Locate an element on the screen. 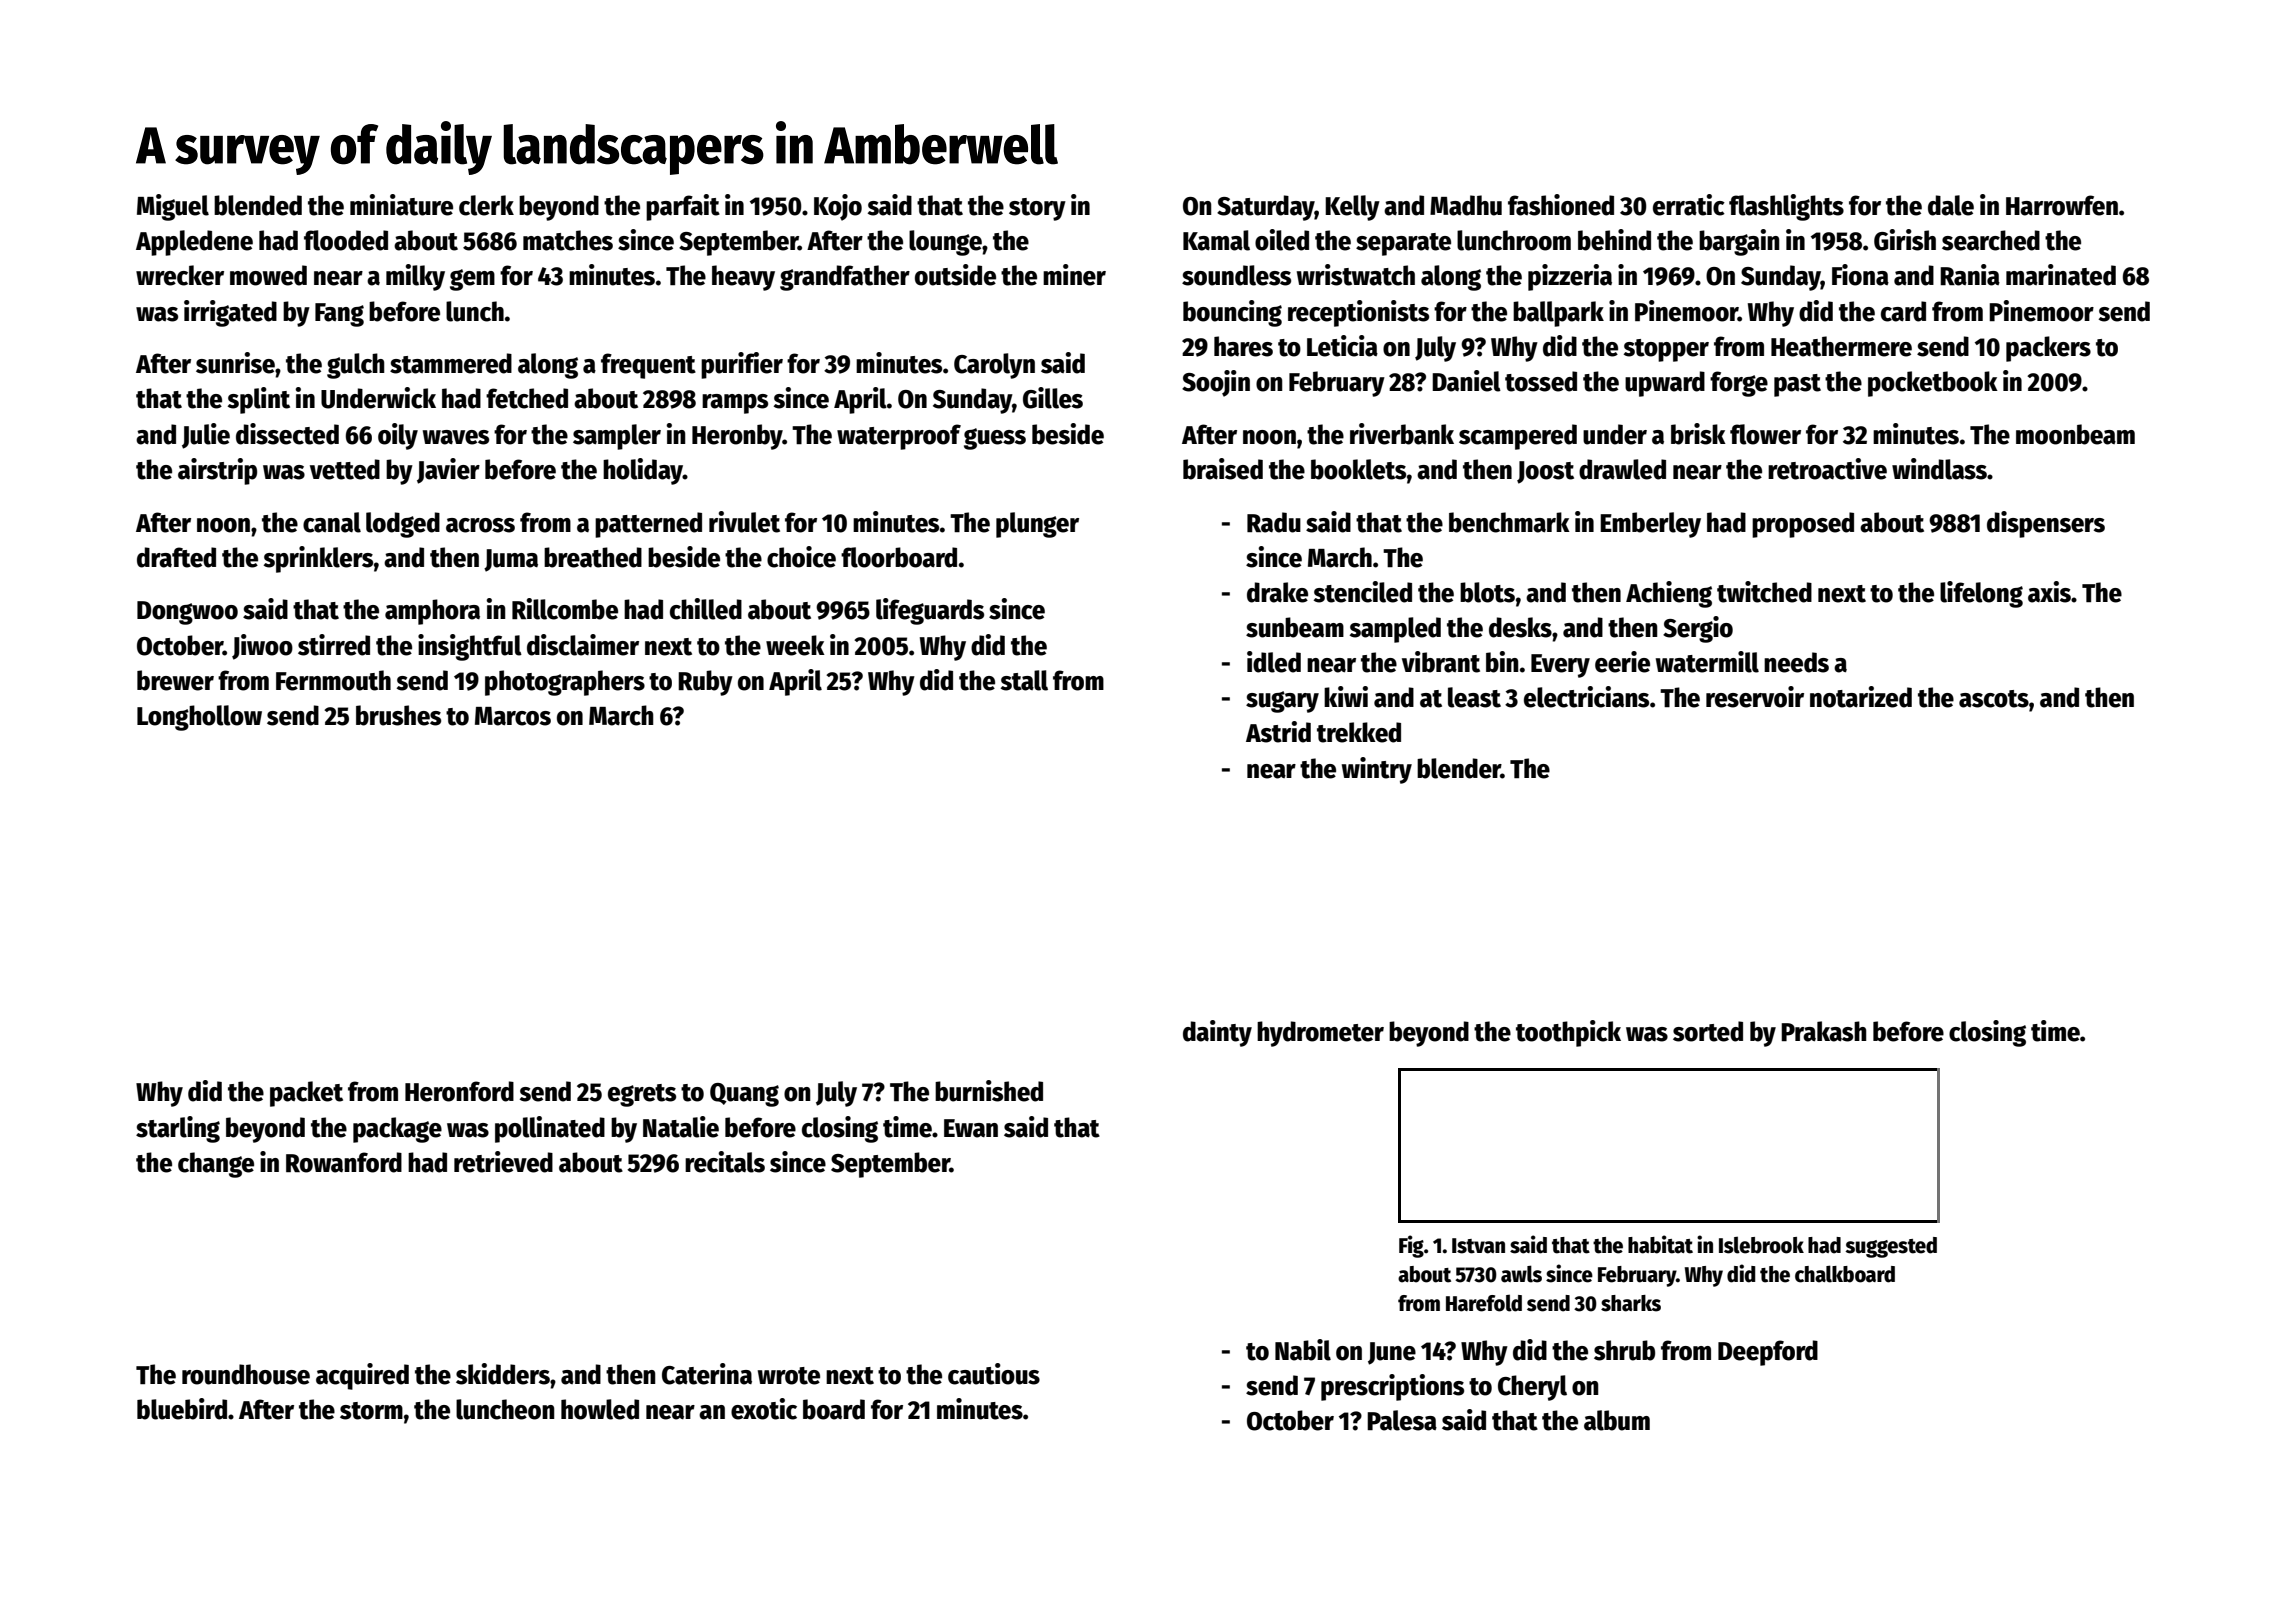 This screenshot has width=2292, height=1620. Saturday is located at coordinates (1266, 208).
